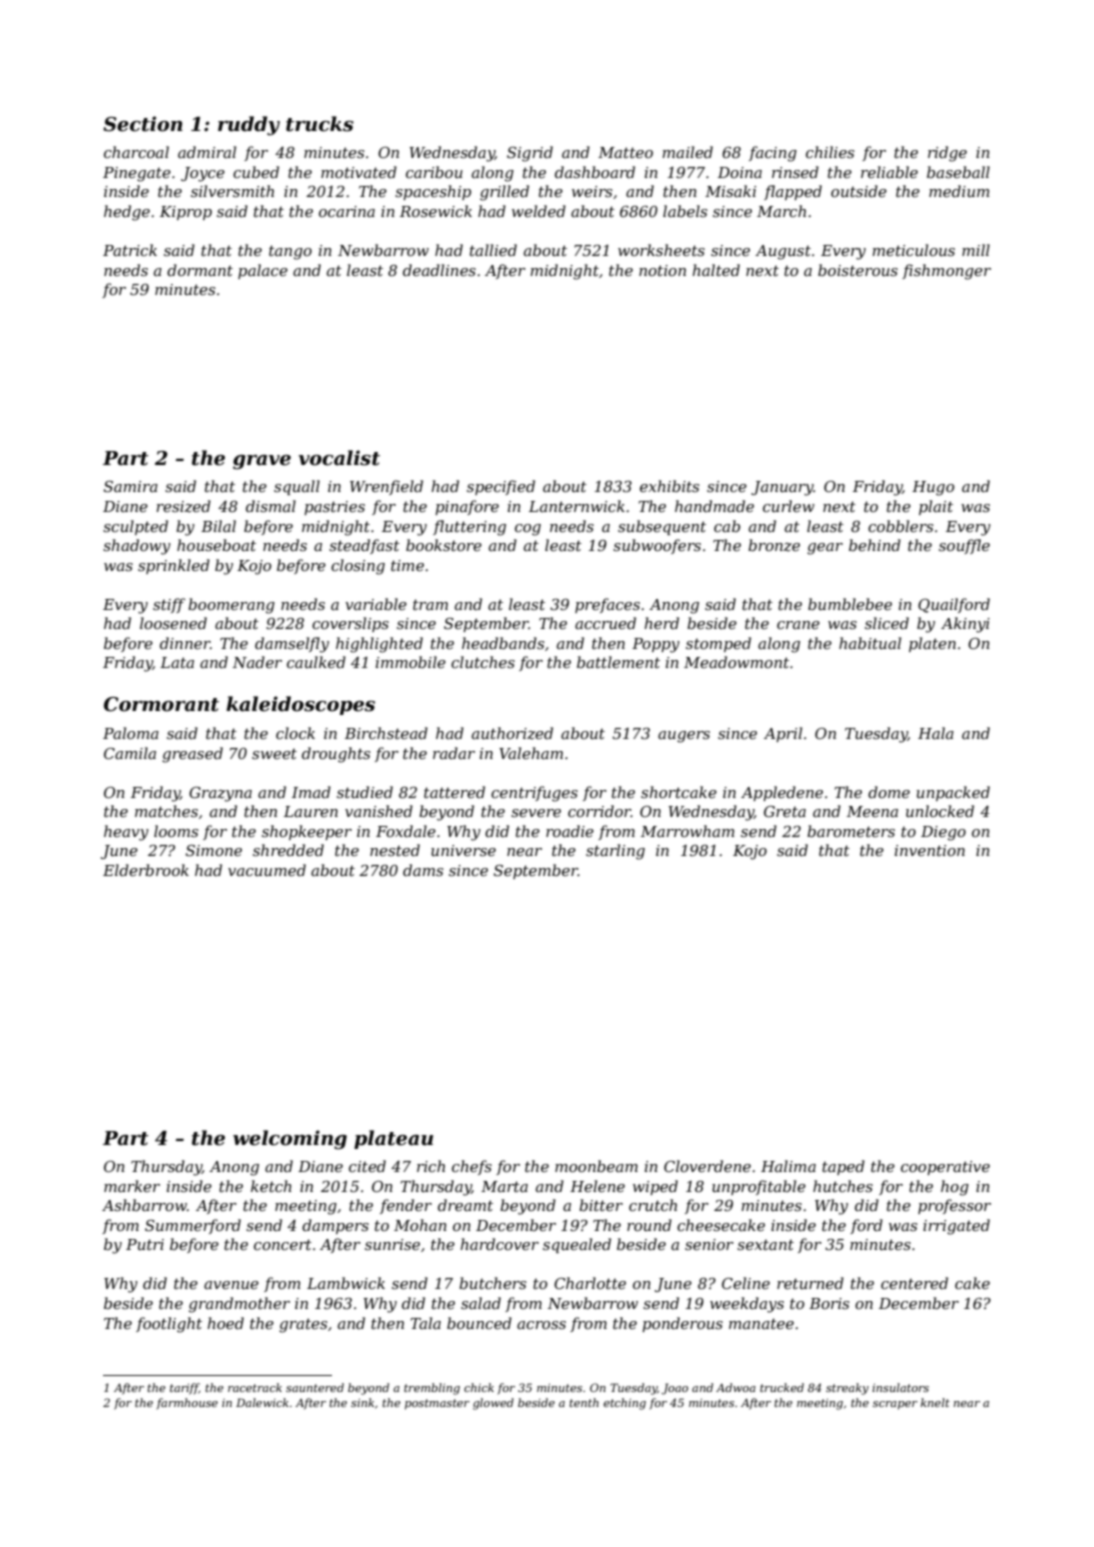 The width and height of the document is (1094, 1547). What do you see at coordinates (889, 172) in the document?
I see `reliable` at bounding box center [889, 172].
